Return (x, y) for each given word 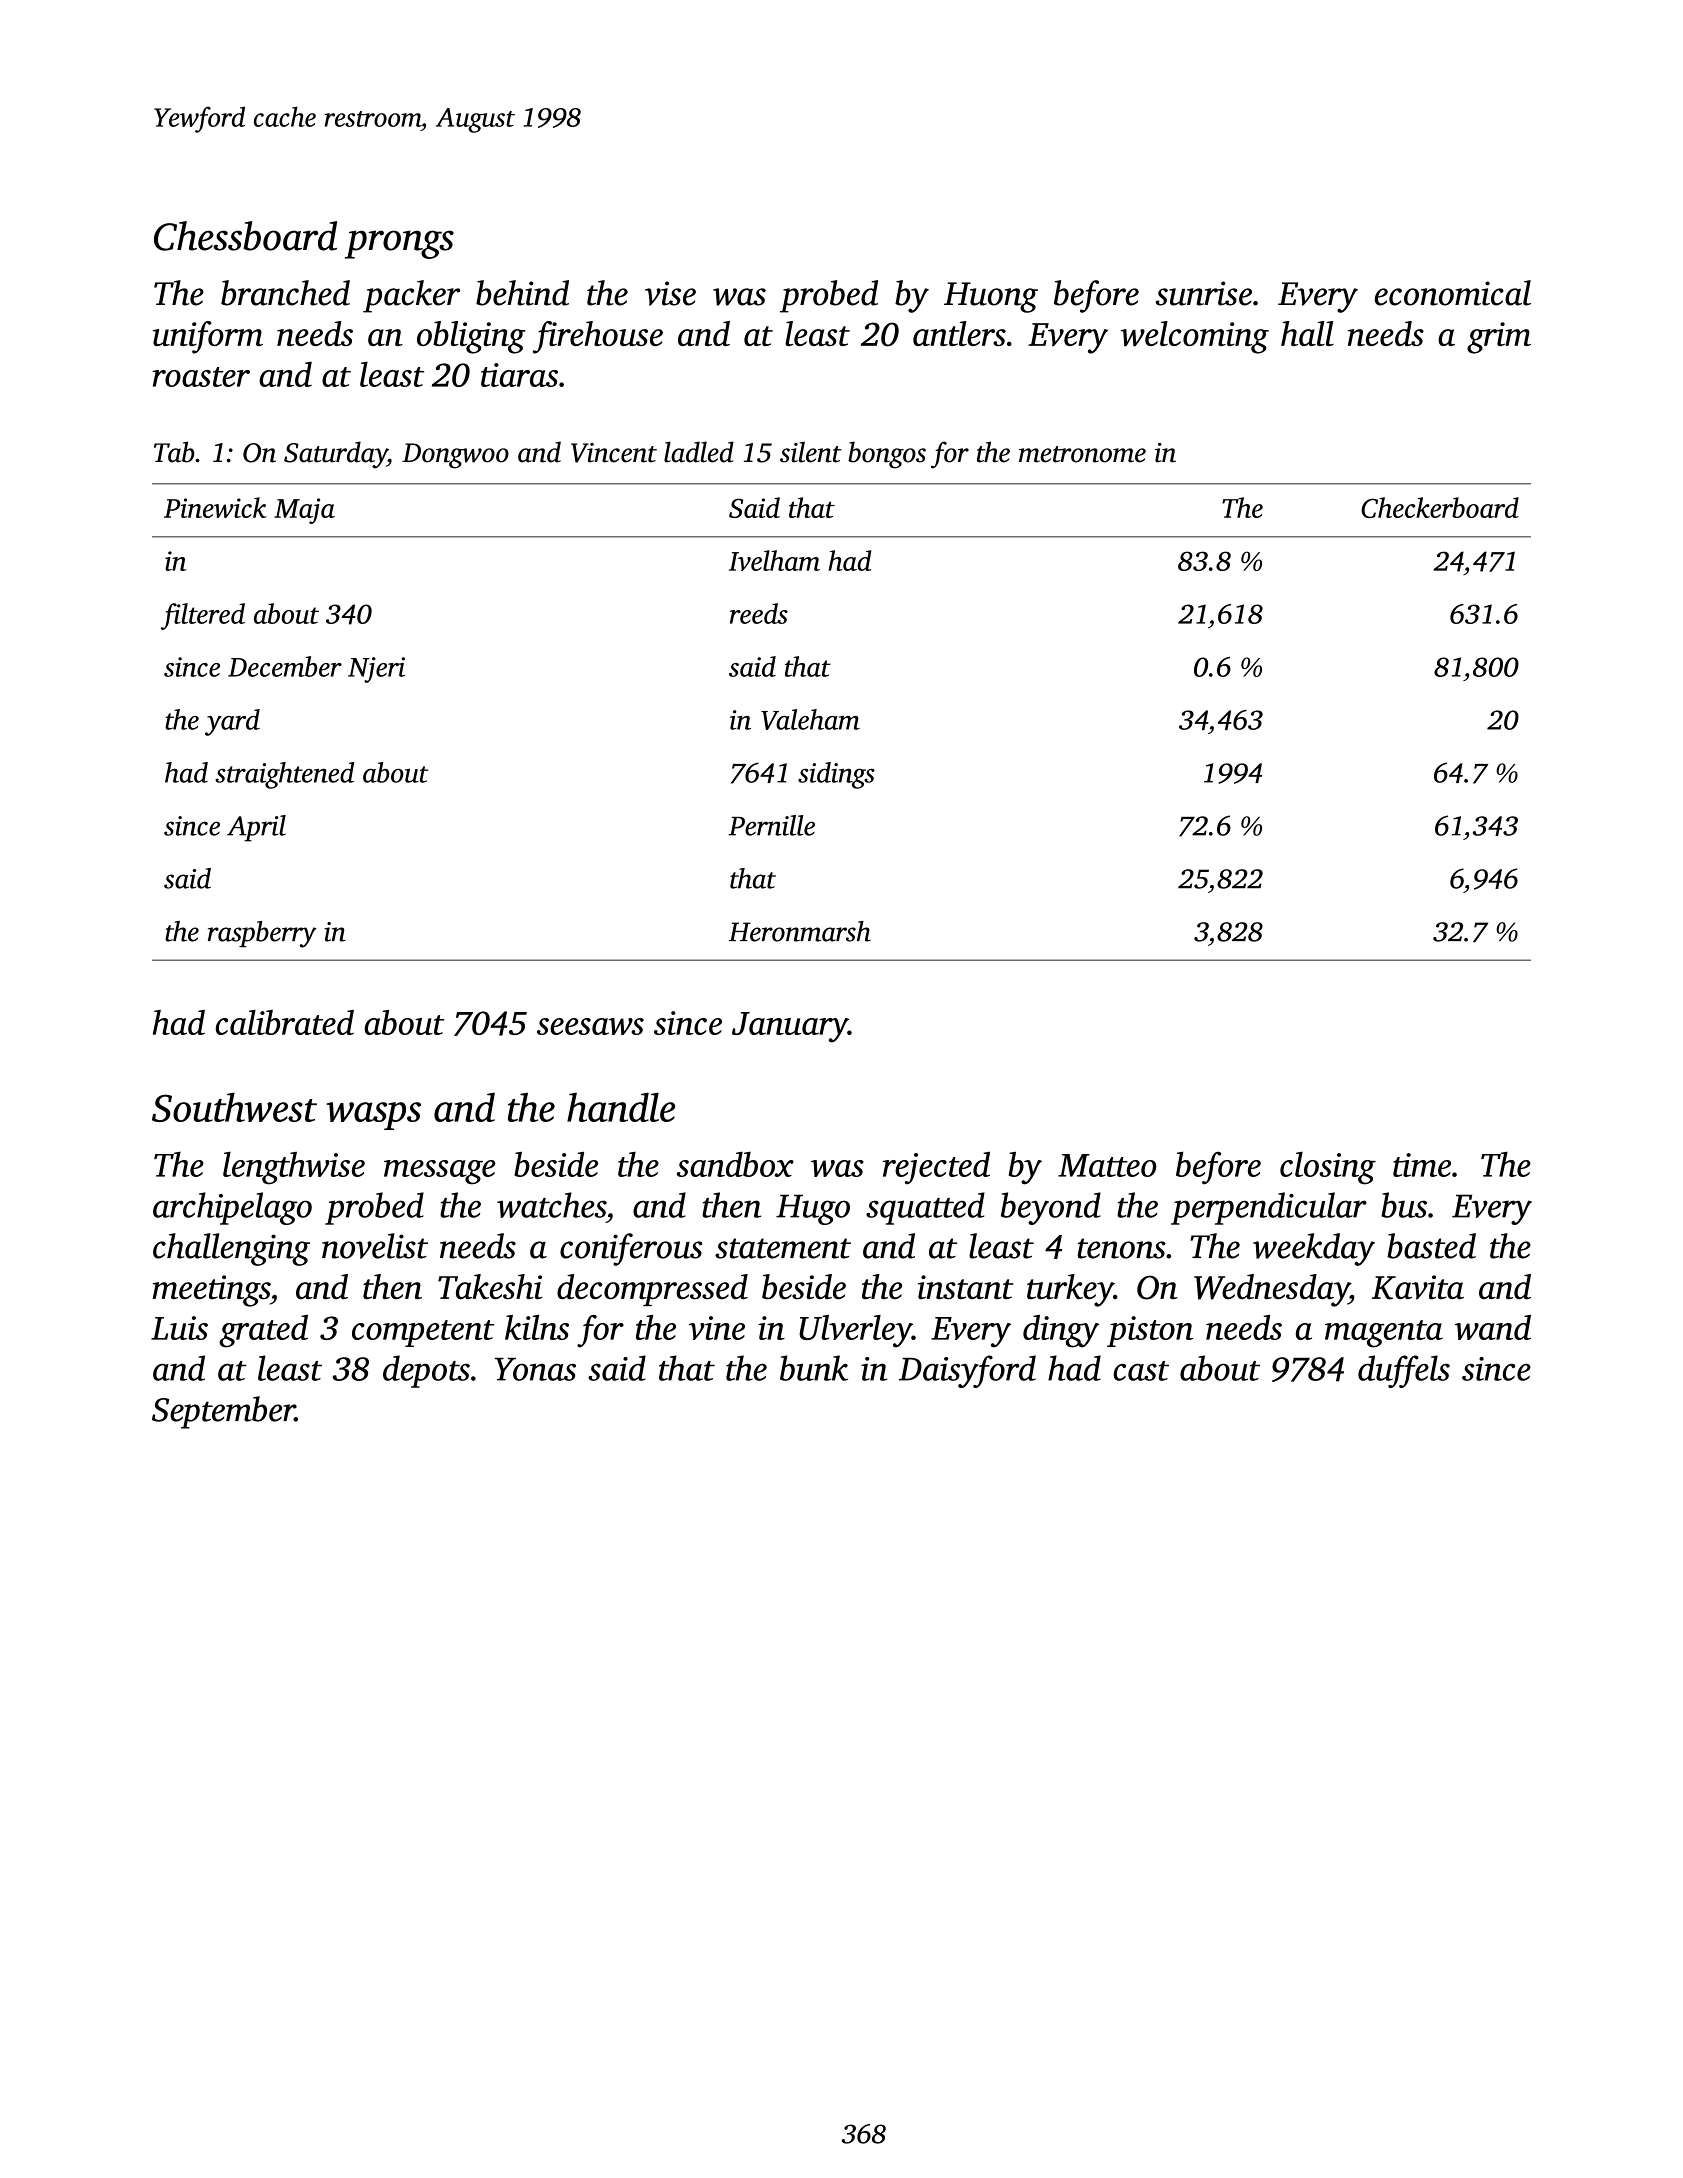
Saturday (335, 455)
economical (1453, 293)
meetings (211, 1291)
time (1422, 1165)
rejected (936, 1168)
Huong (991, 297)
